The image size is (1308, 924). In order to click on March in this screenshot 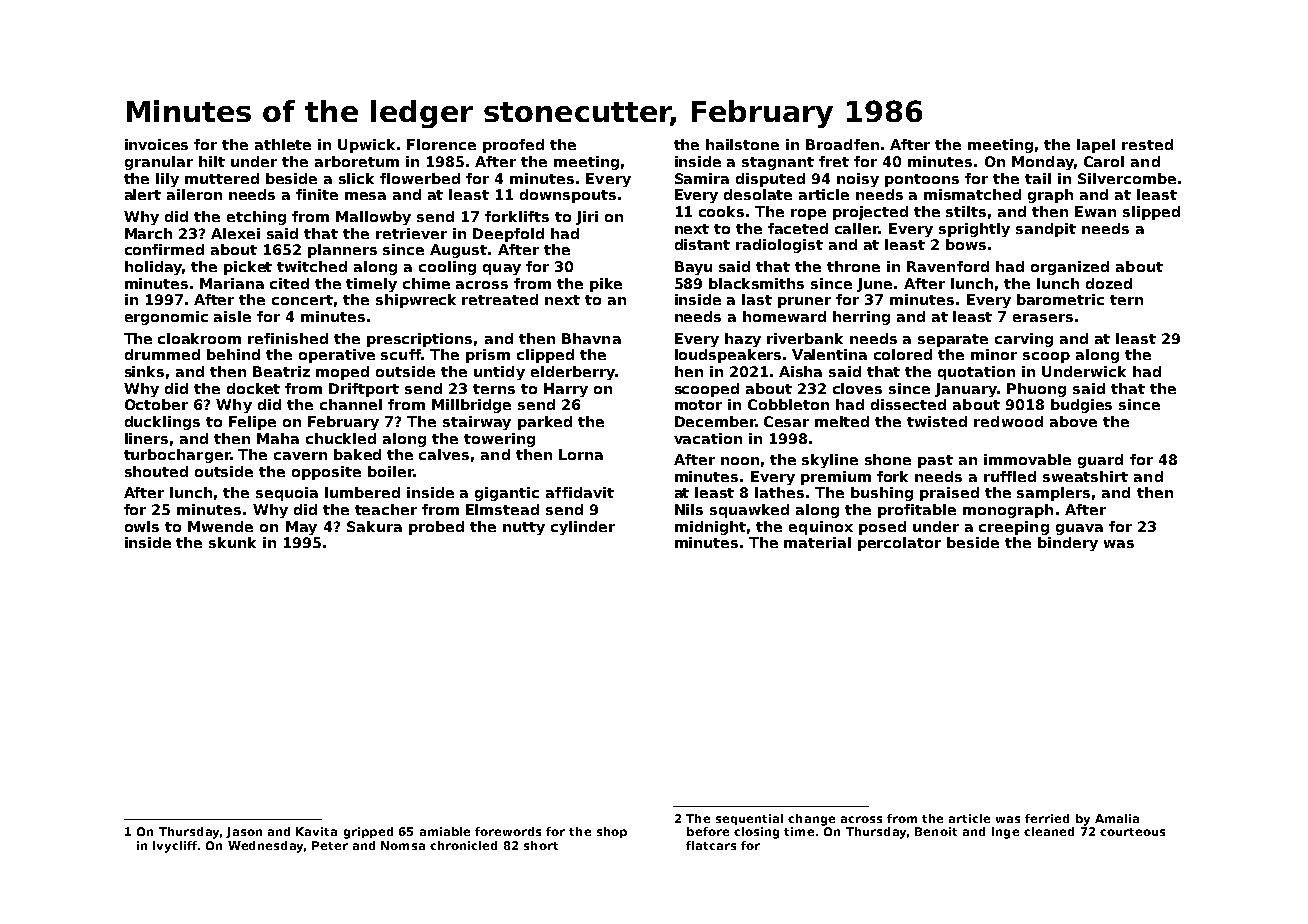, I will do `click(148, 233)`.
